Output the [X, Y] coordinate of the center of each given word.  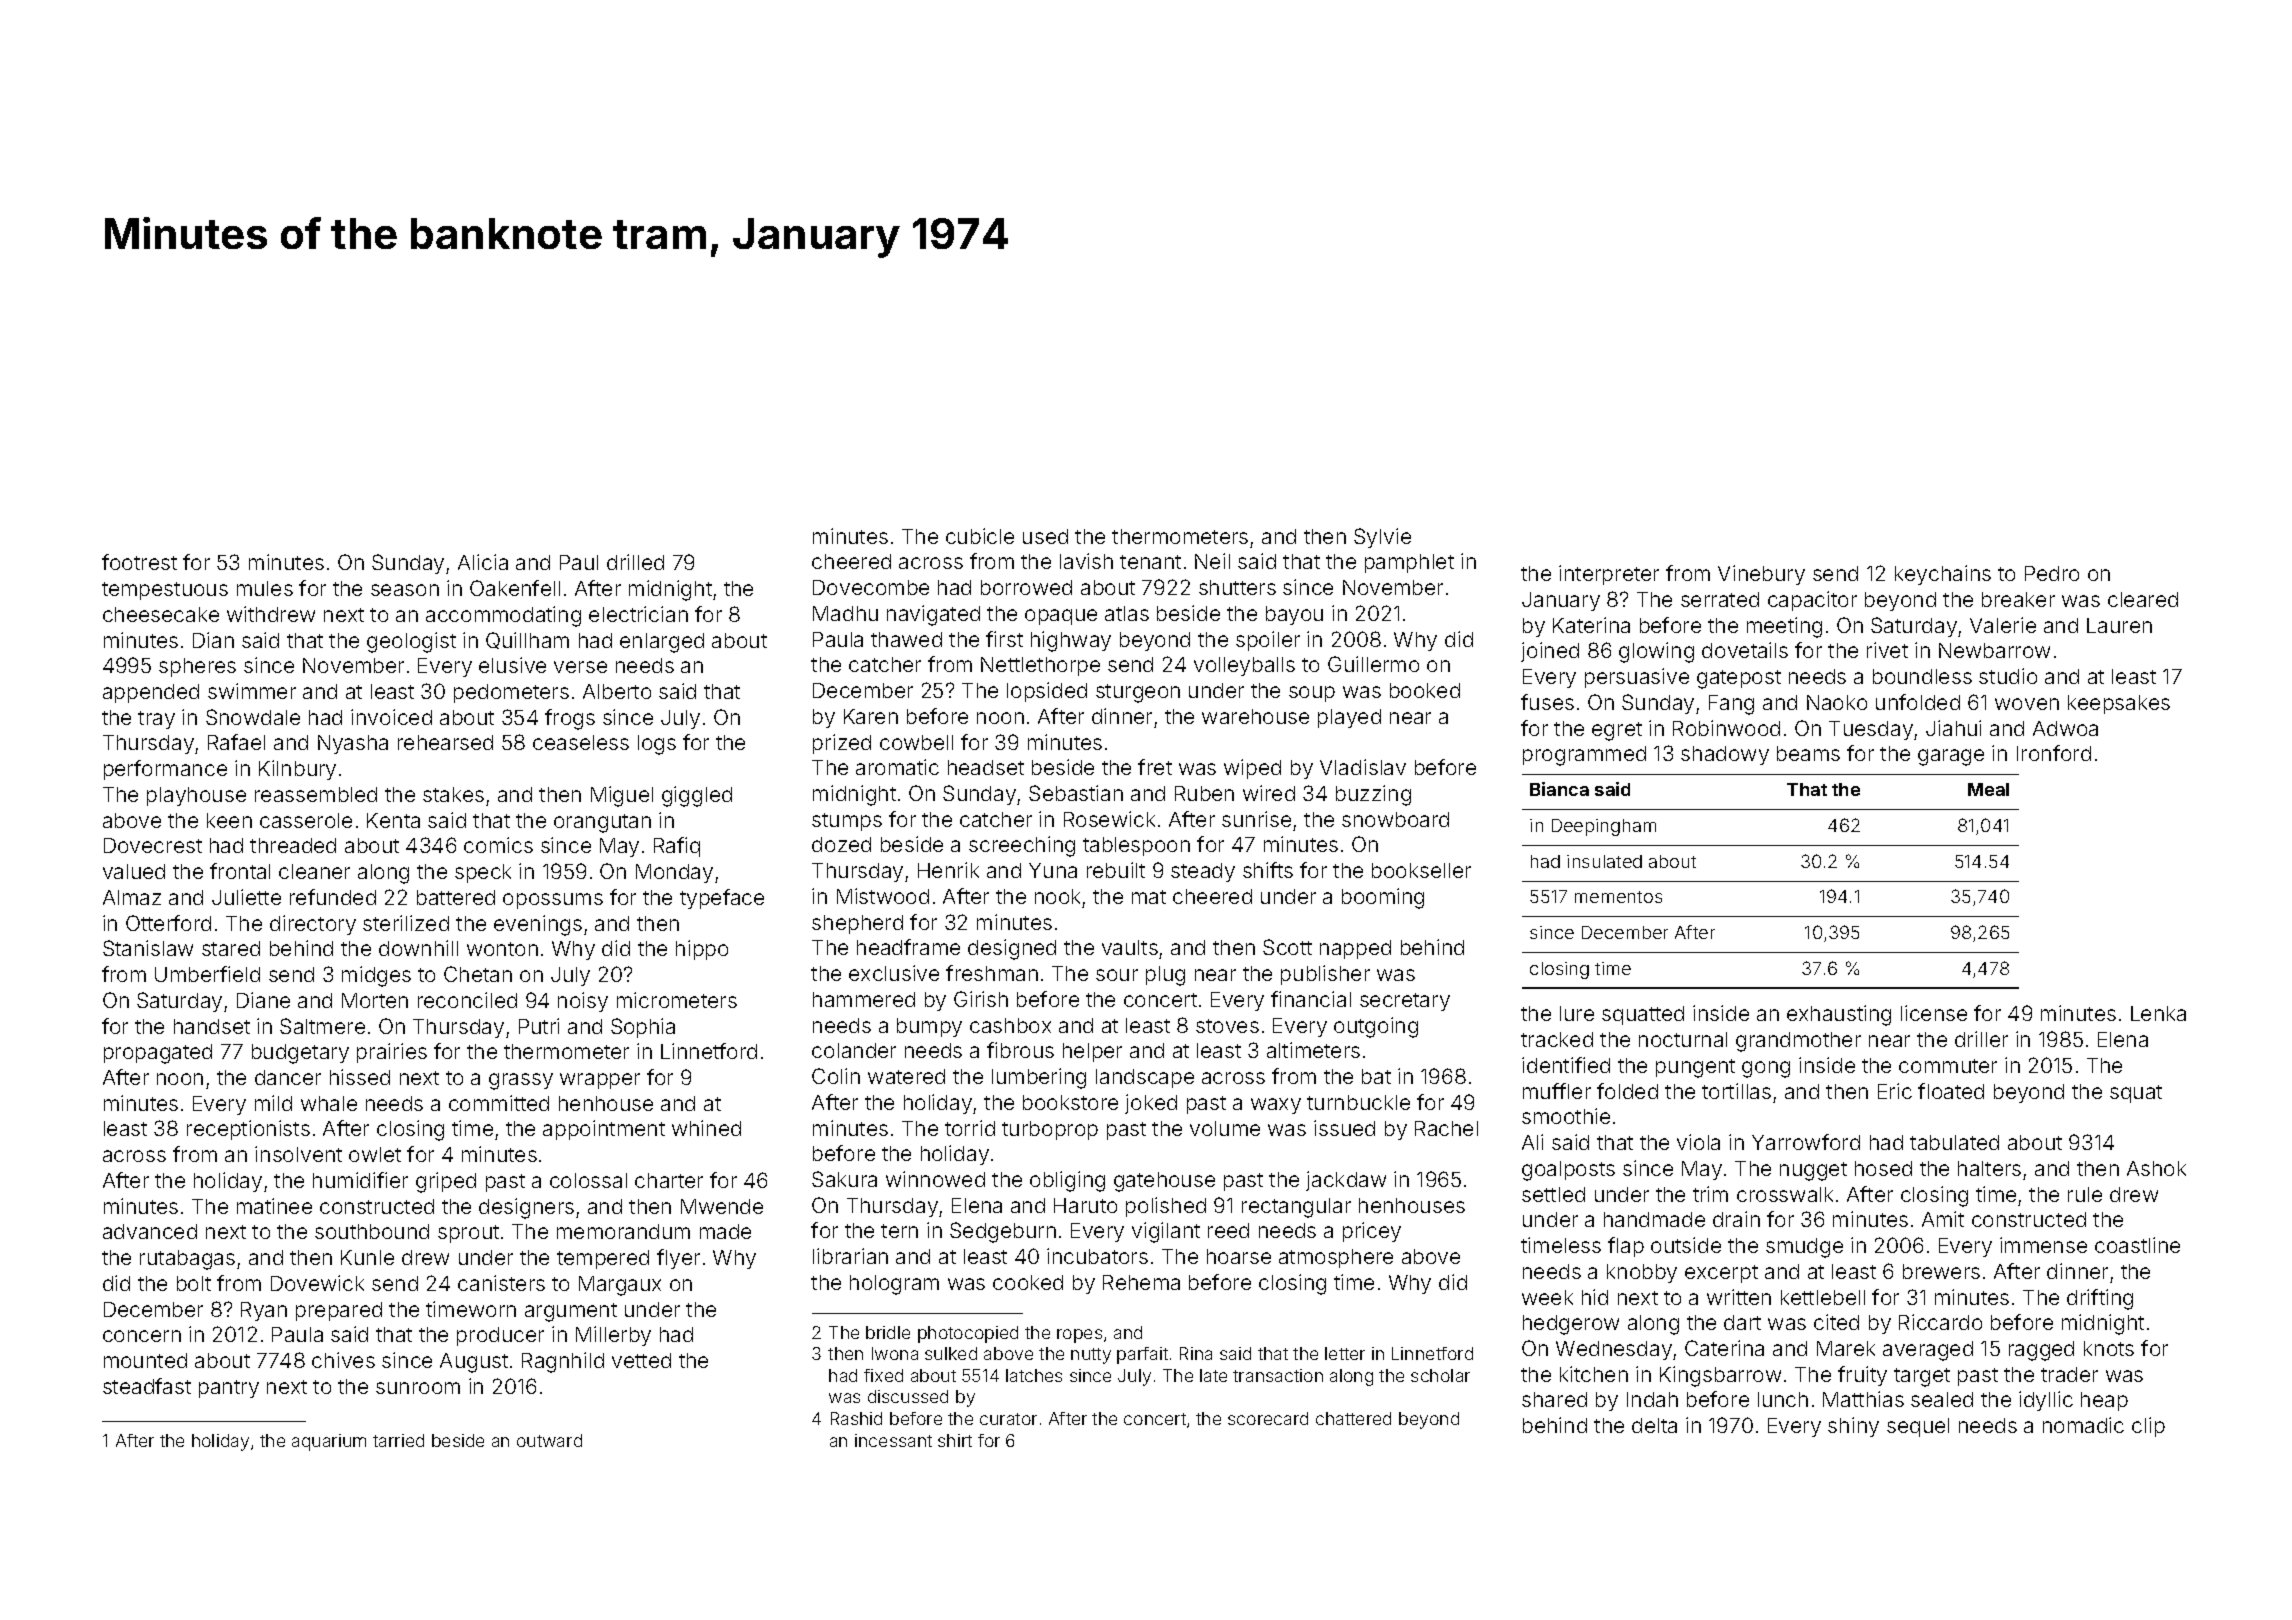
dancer [288, 1077]
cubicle [980, 536]
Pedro [2052, 573]
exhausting [1839, 1015]
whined [706, 1128]
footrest [139, 562]
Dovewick [317, 1283]
